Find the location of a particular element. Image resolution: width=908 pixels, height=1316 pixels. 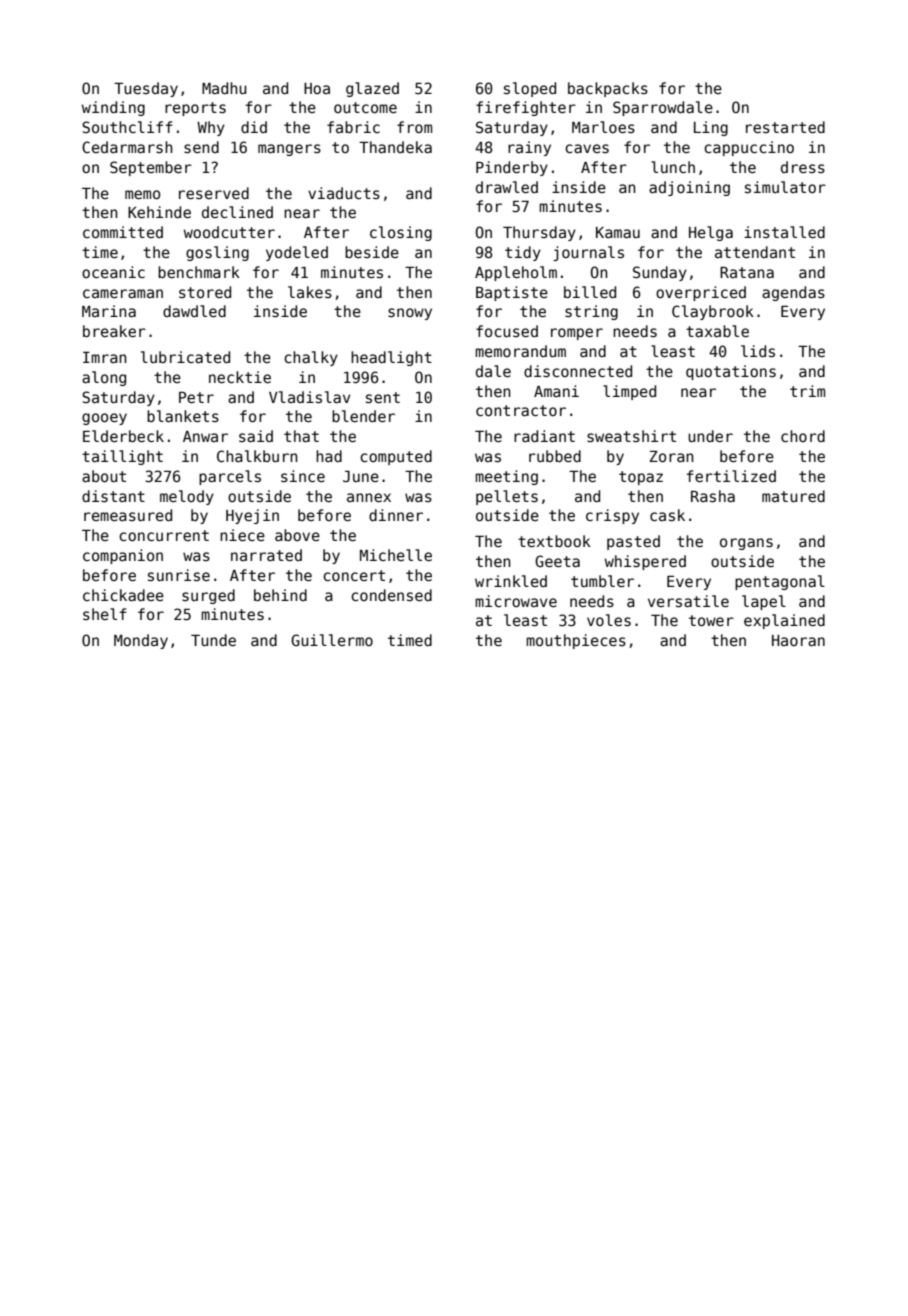

organs is located at coordinates (746, 544).
